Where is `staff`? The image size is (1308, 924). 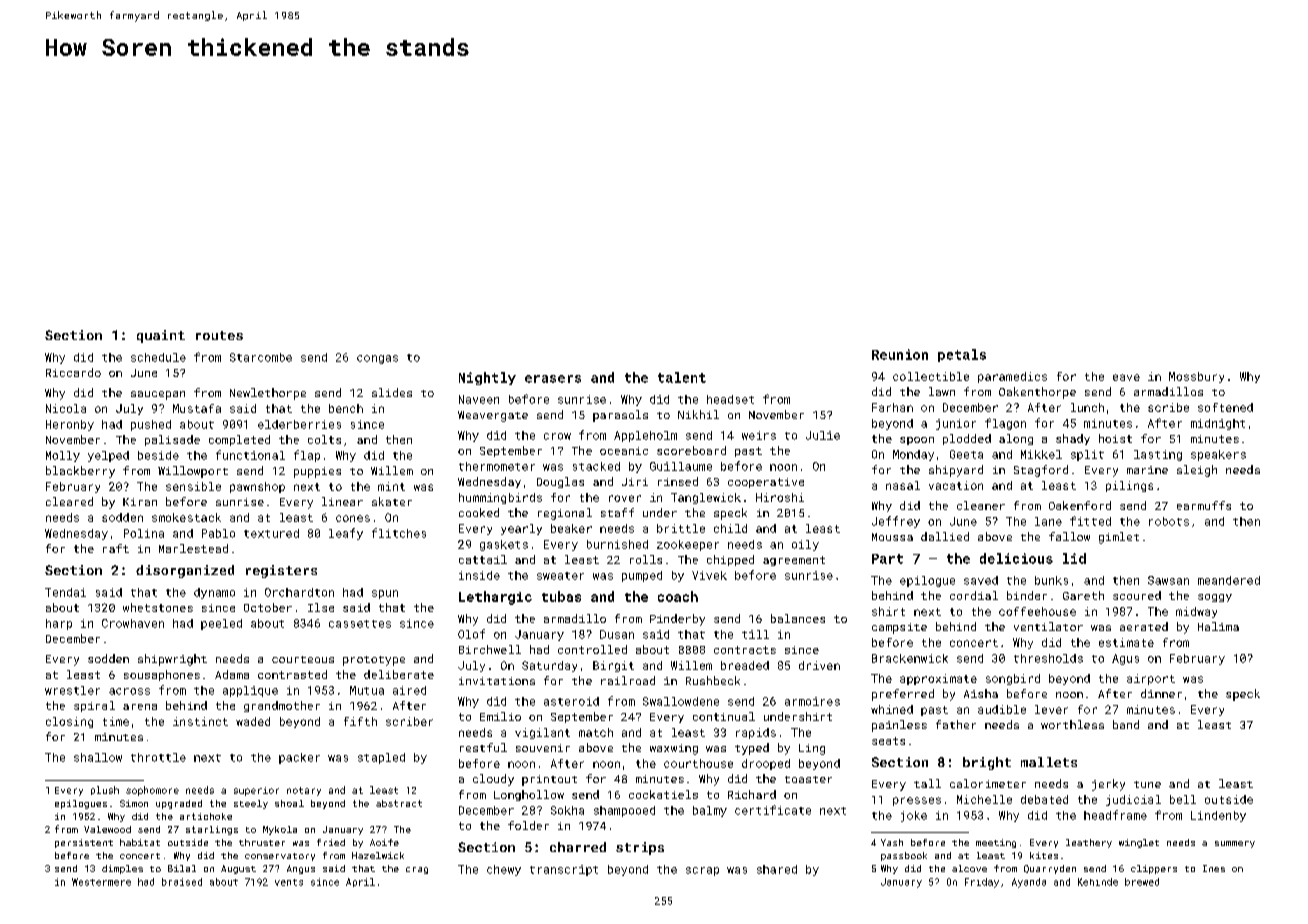
staff is located at coordinates (617, 512).
